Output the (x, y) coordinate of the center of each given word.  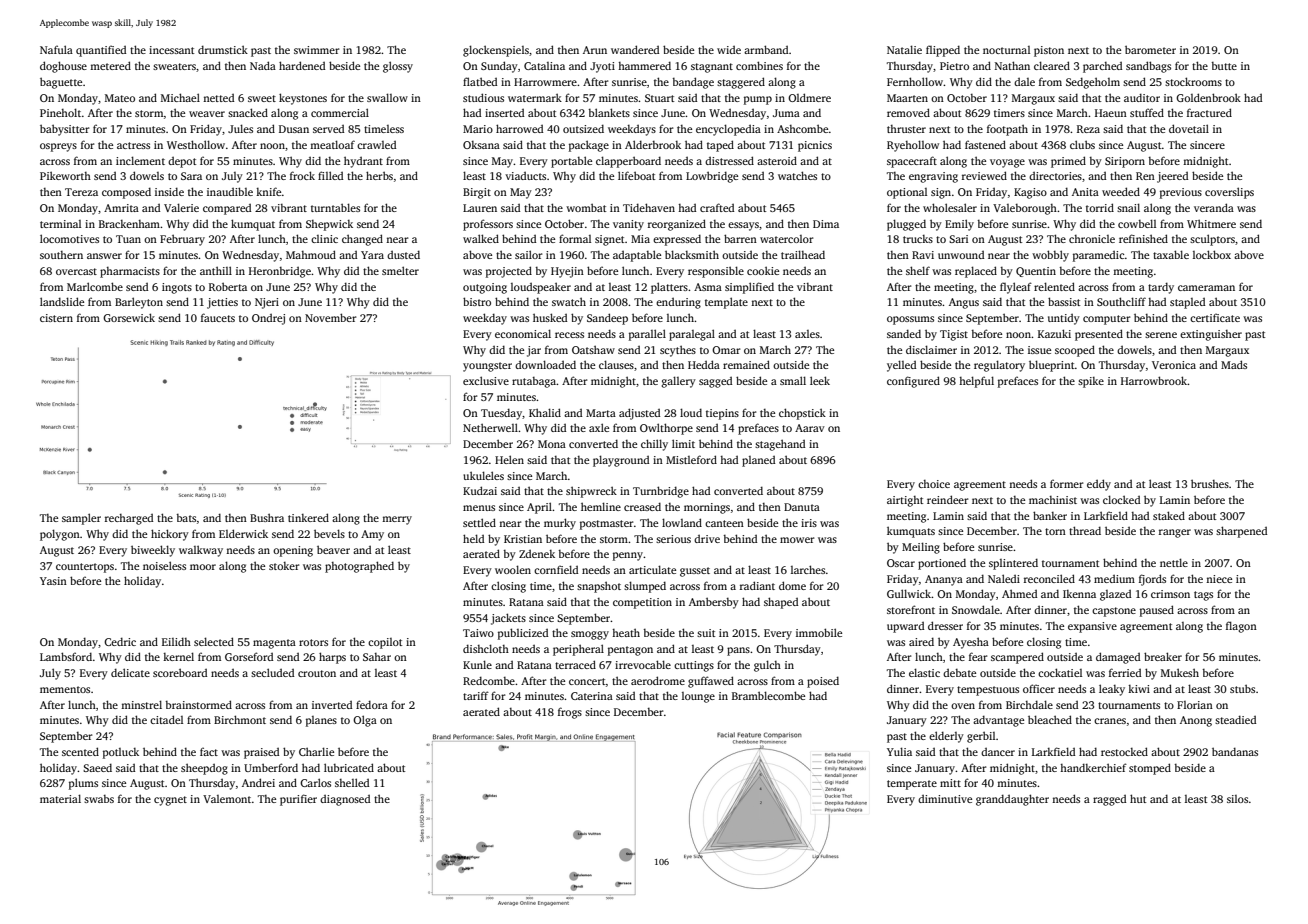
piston (1049, 51)
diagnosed (345, 800)
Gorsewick (129, 317)
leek (820, 380)
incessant (171, 50)
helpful (976, 382)
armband (766, 49)
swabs (99, 799)
